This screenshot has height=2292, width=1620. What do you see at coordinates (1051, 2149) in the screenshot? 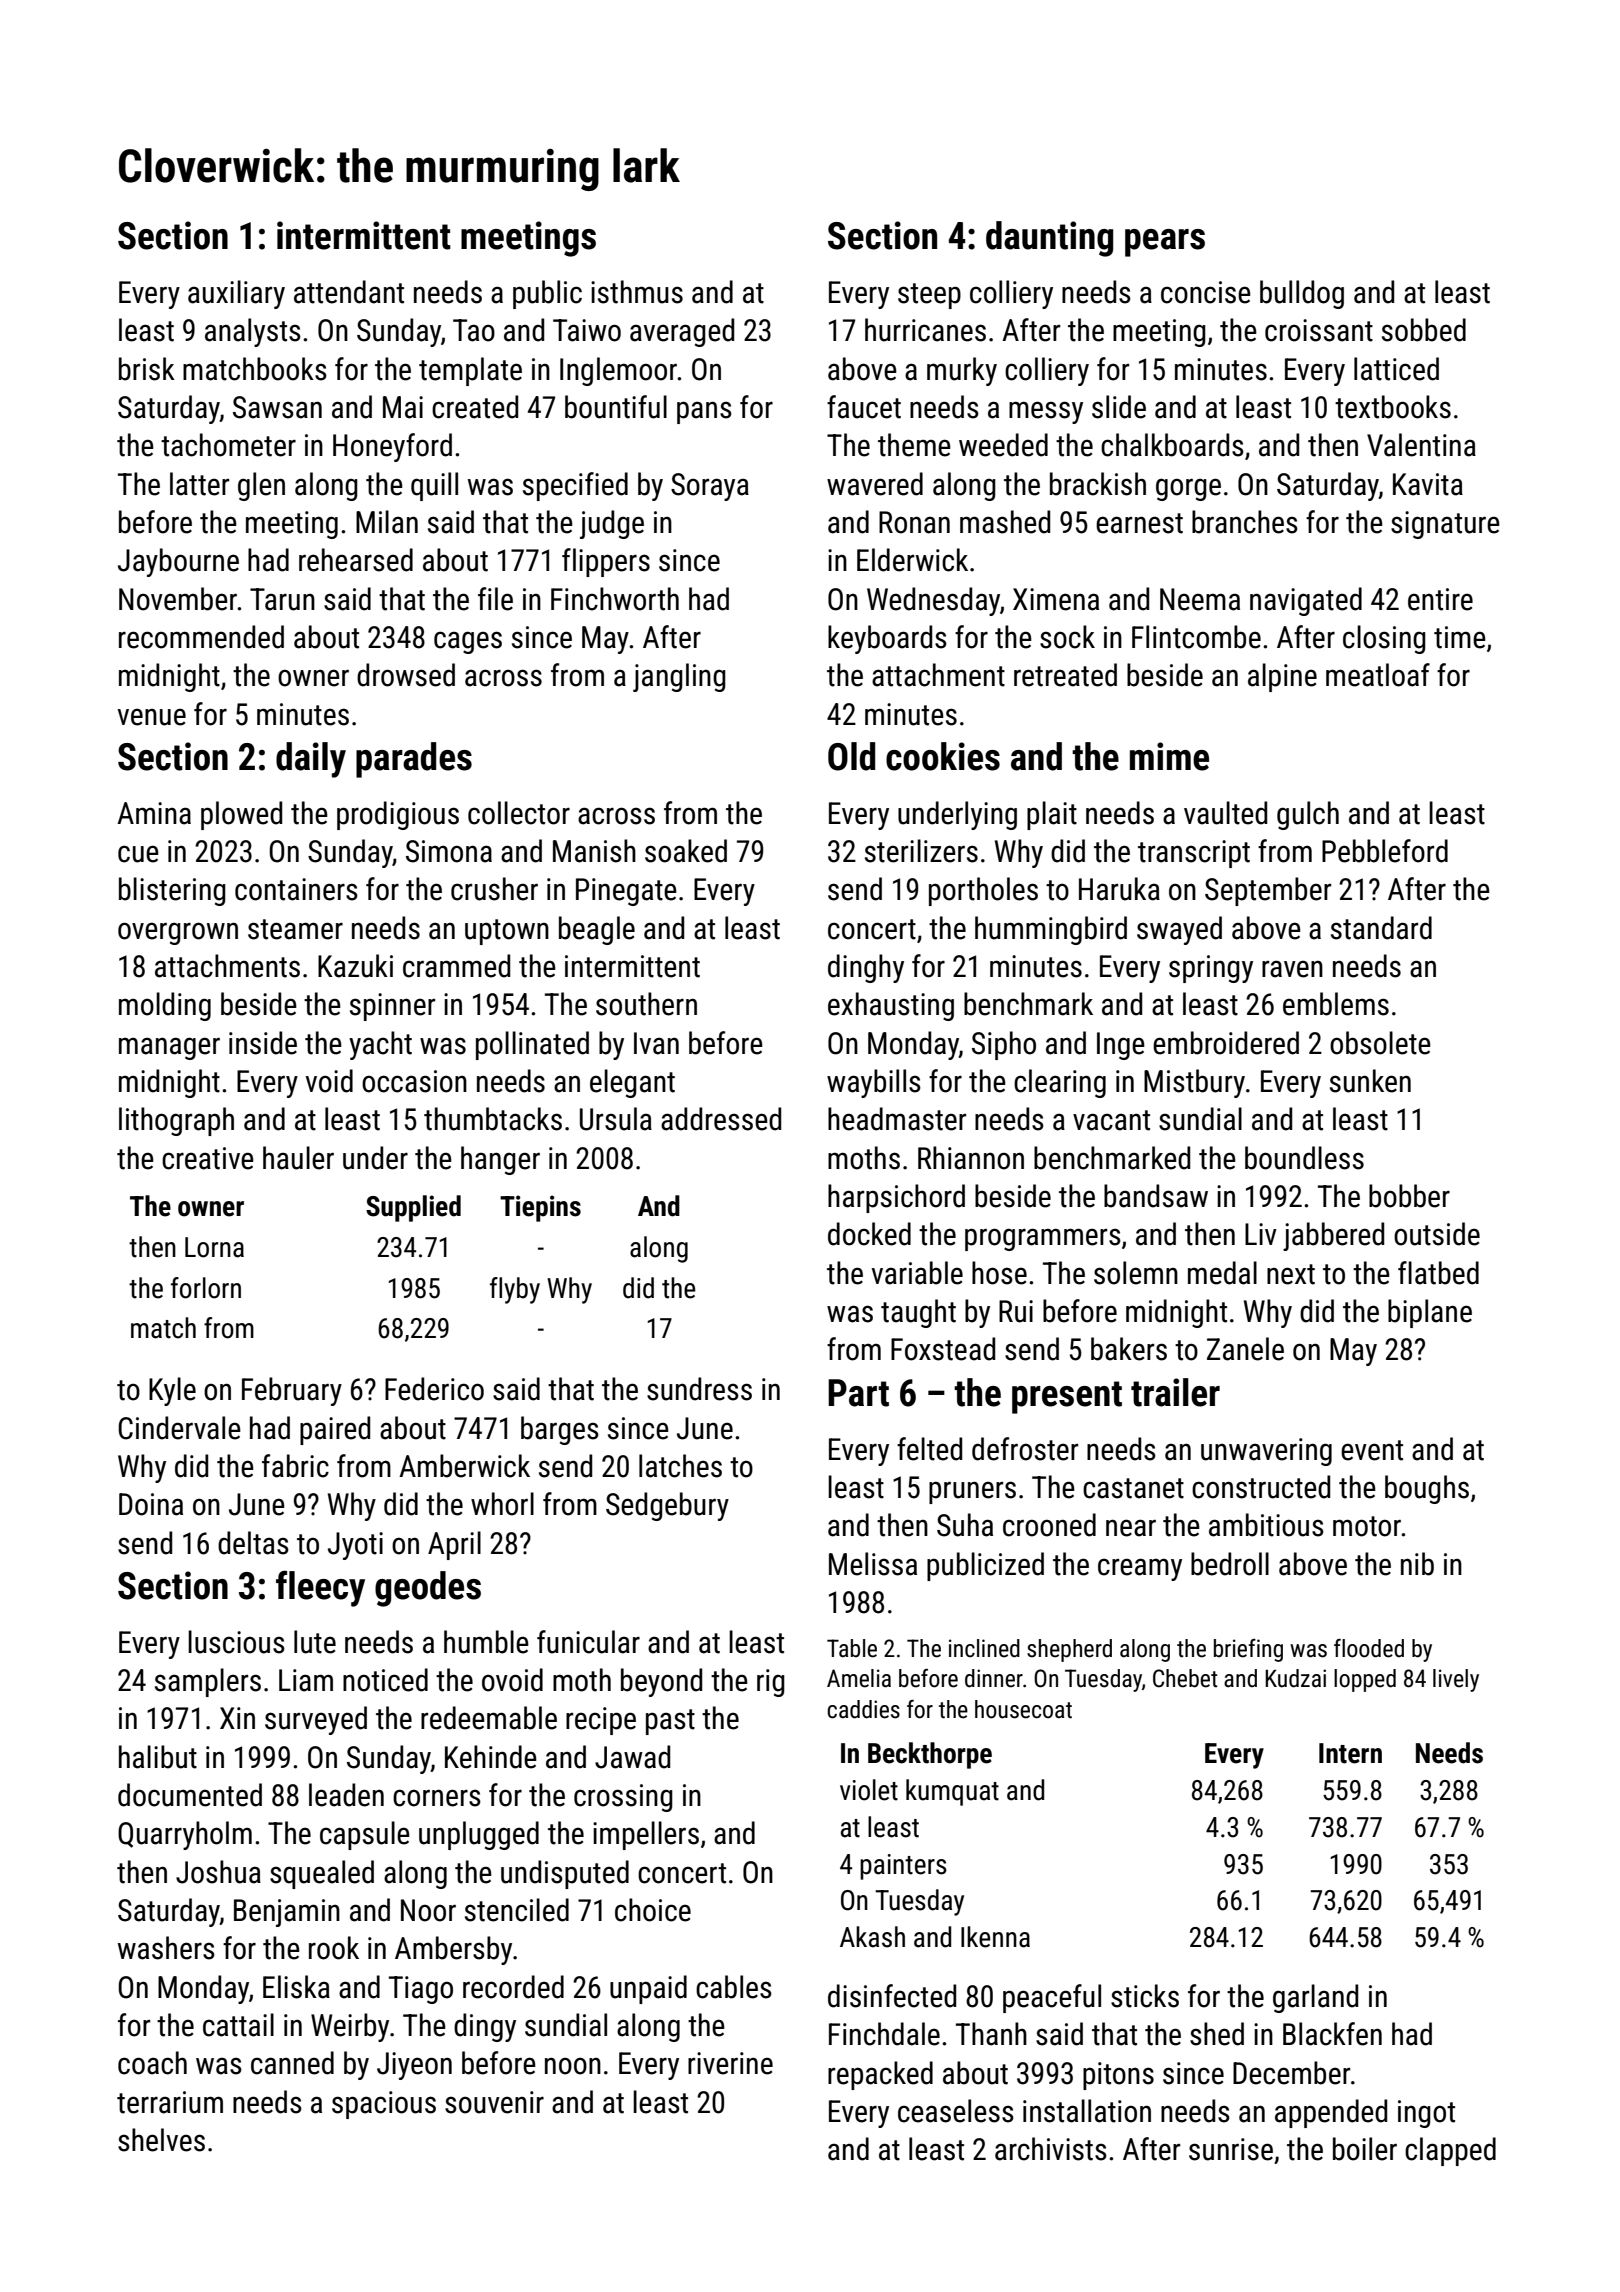
I see `archivists` at bounding box center [1051, 2149].
